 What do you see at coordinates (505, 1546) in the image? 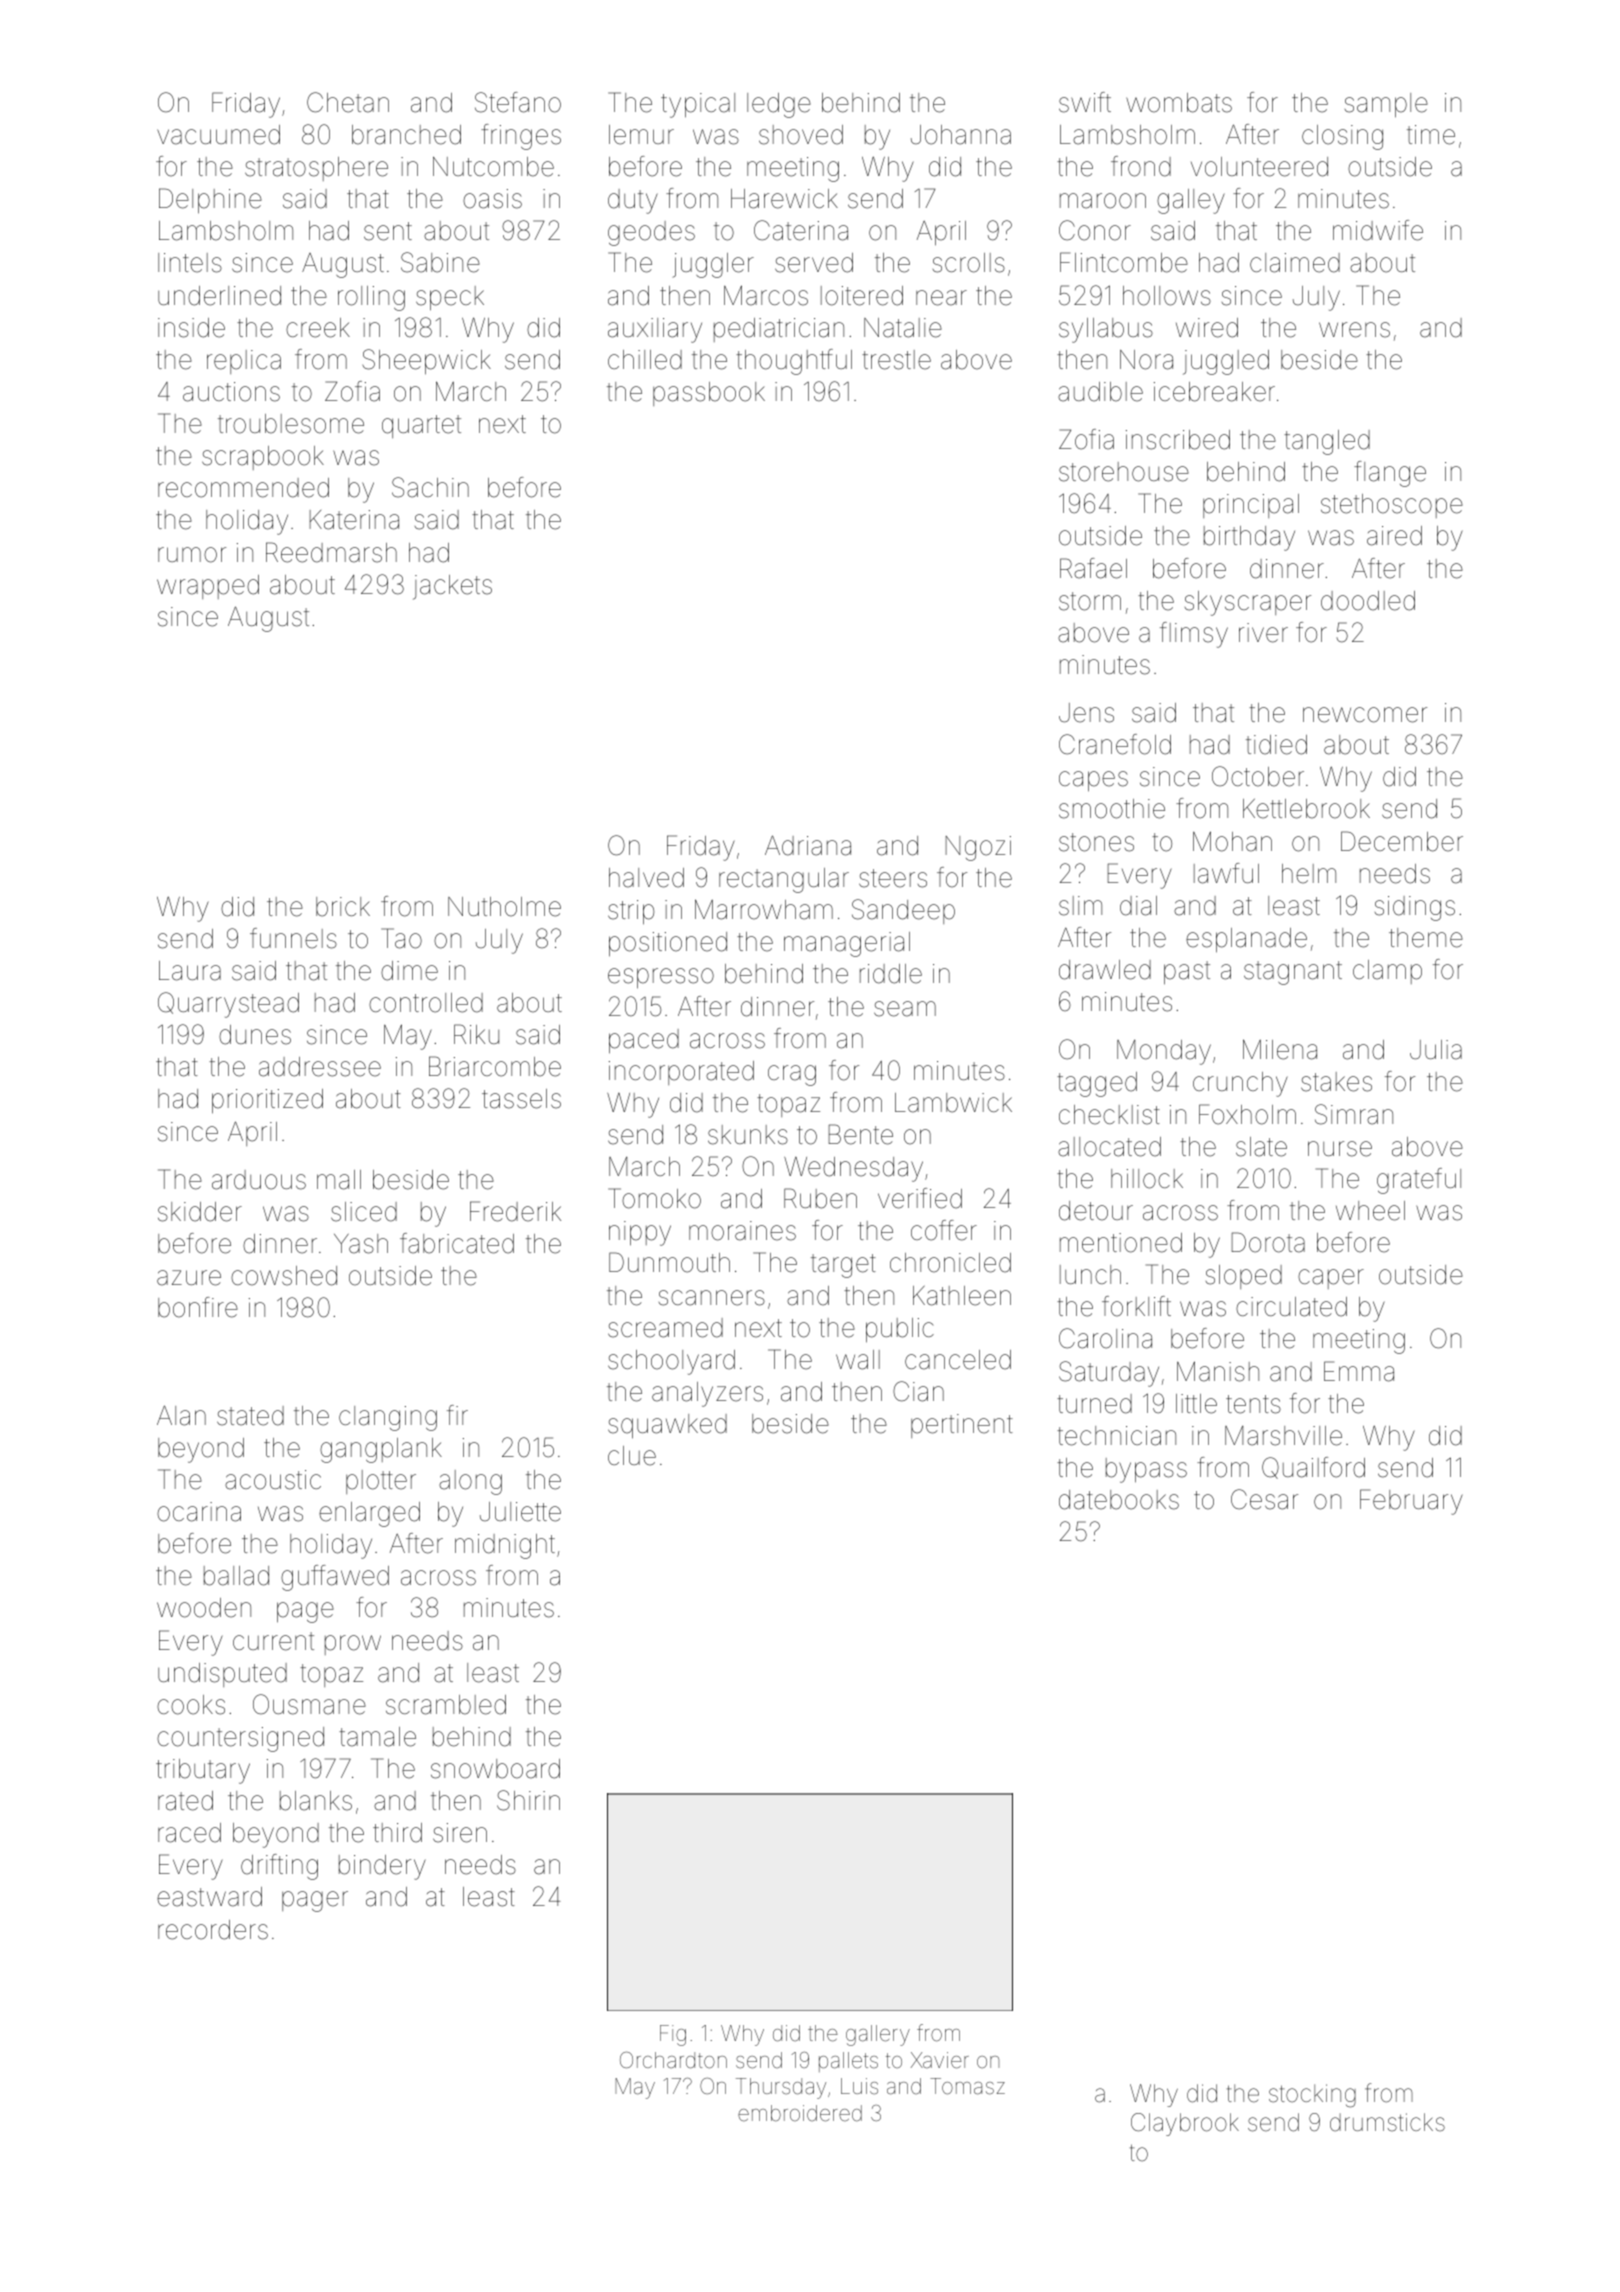
I see `midnight` at bounding box center [505, 1546].
